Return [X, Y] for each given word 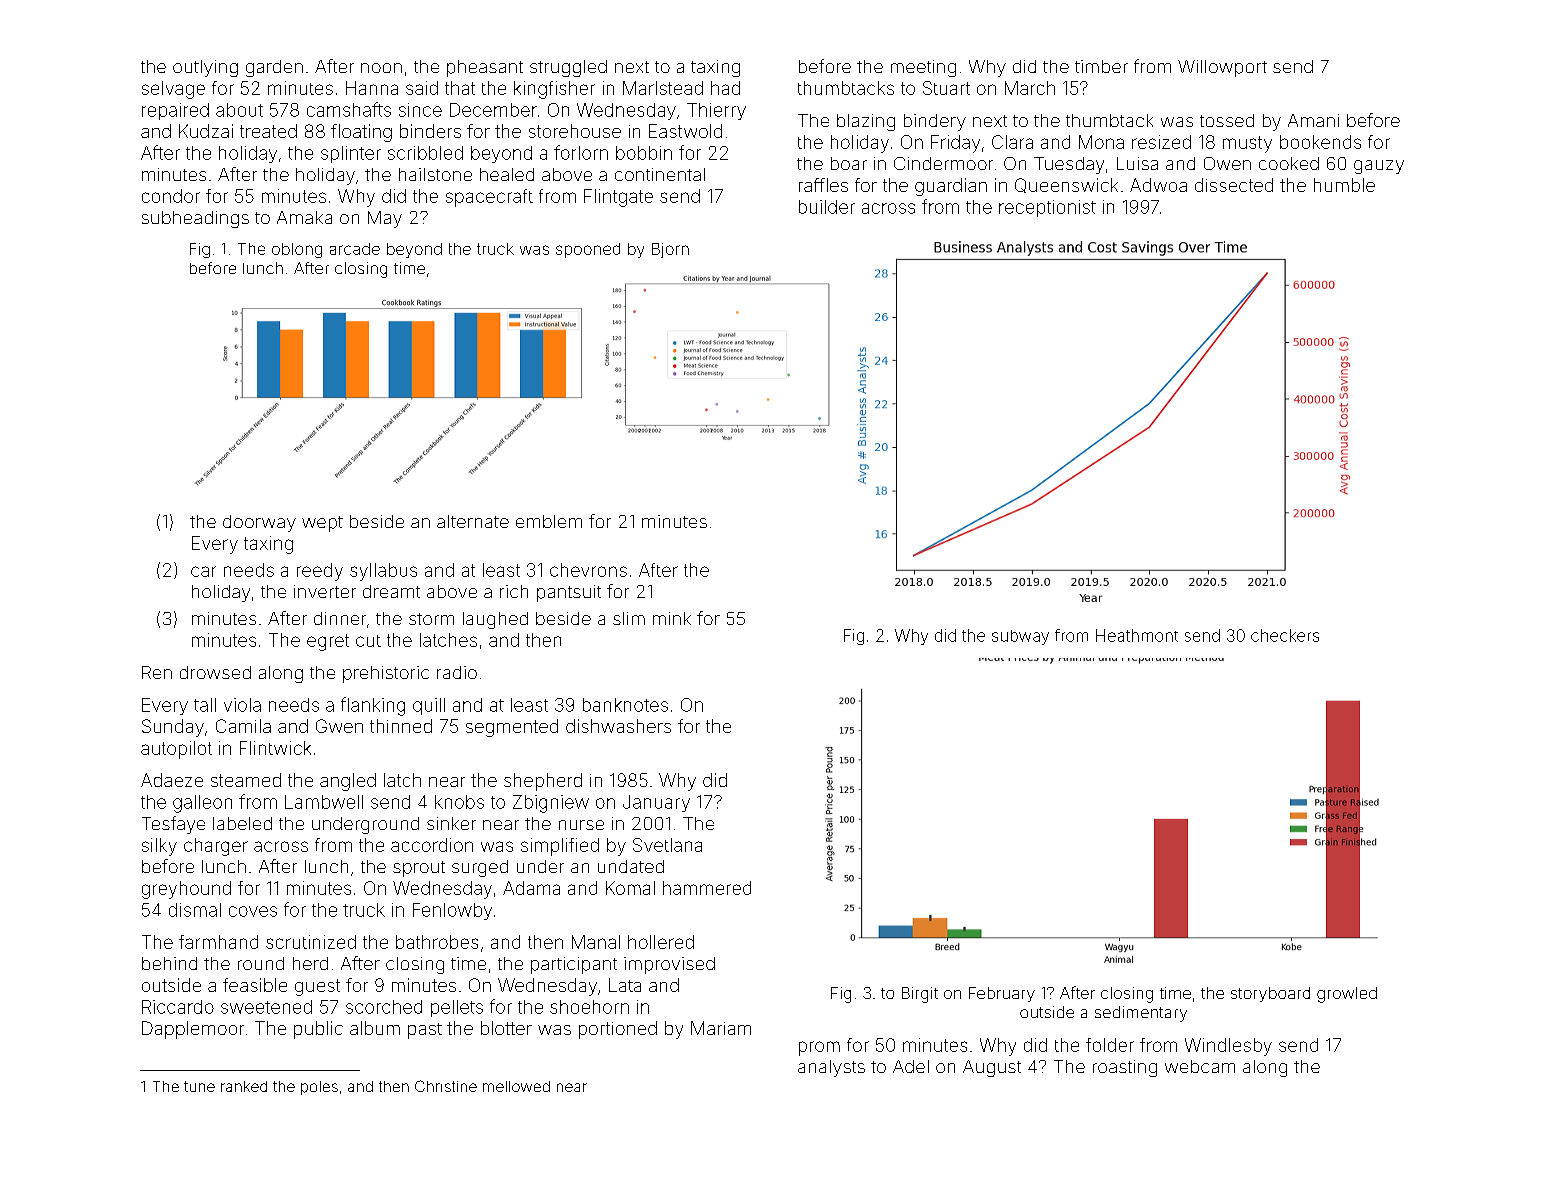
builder [827, 207]
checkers [1285, 635]
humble [1344, 185]
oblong [297, 250]
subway [1020, 637]
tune [199, 1086]
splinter [351, 154]
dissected [1234, 185]
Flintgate [618, 198]
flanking [373, 706]
